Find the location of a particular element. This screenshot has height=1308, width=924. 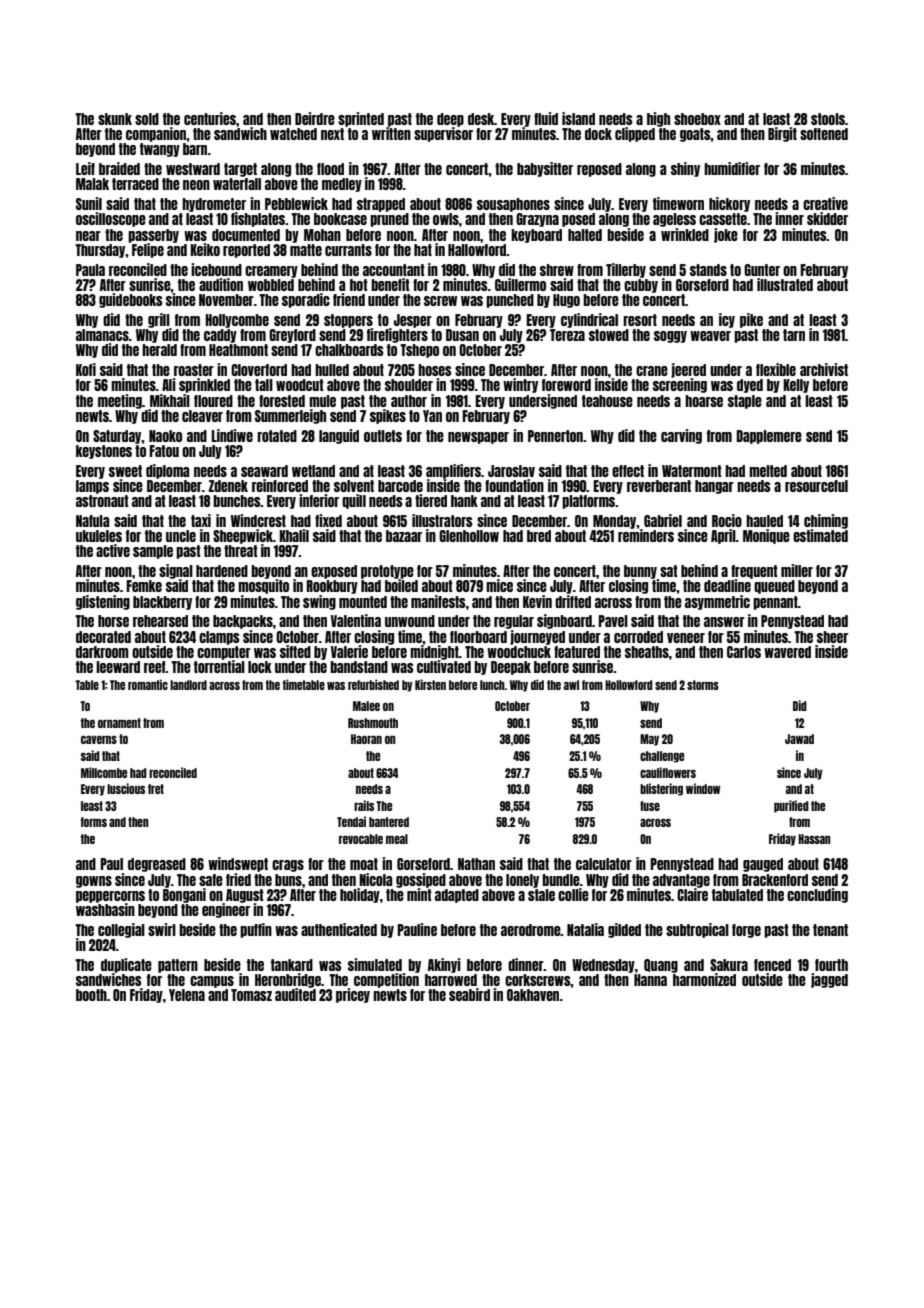

creative is located at coordinates (825, 203).
